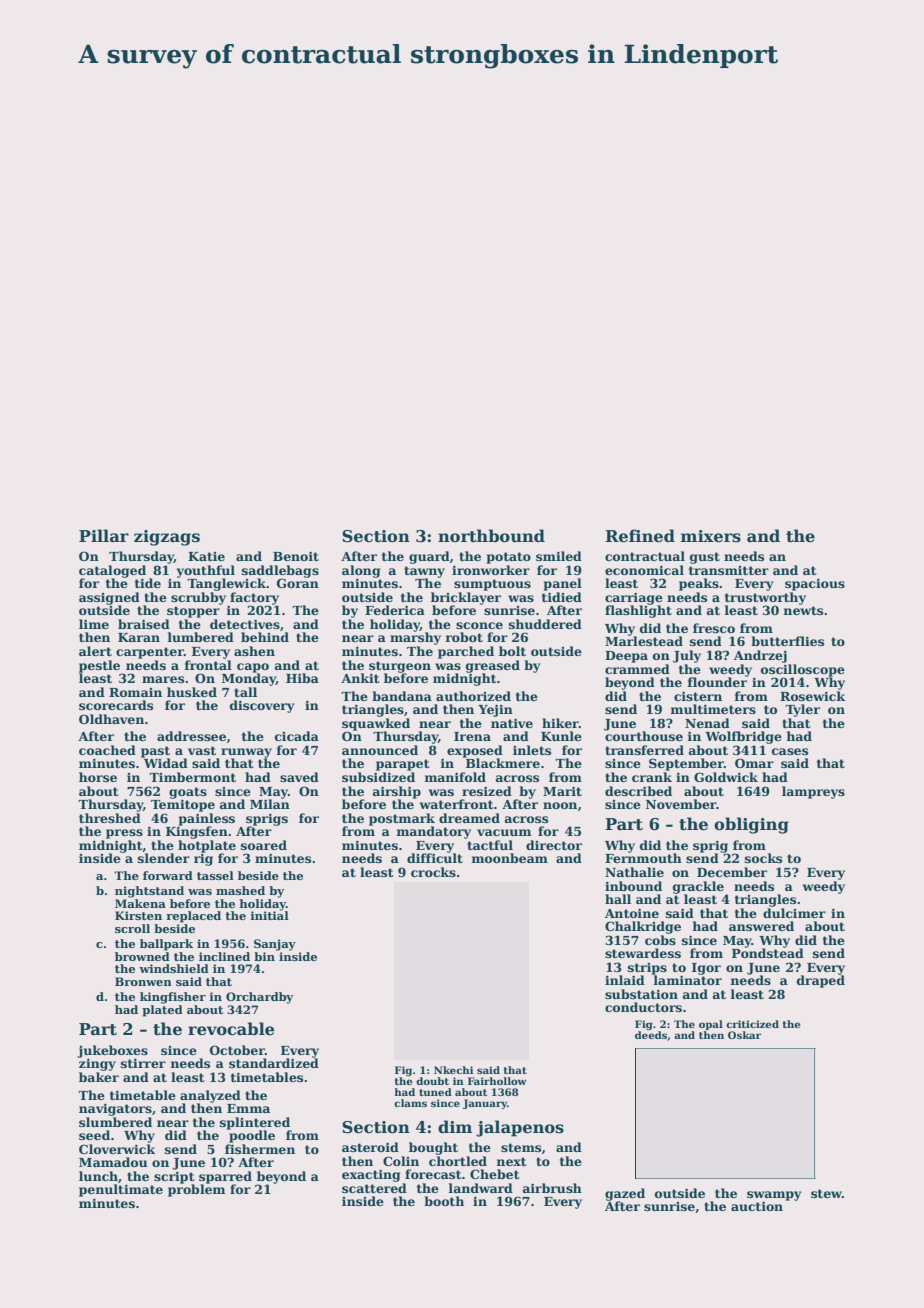 This screenshot has height=1308, width=924. What do you see at coordinates (435, 858) in the screenshot?
I see `difficult` at bounding box center [435, 858].
